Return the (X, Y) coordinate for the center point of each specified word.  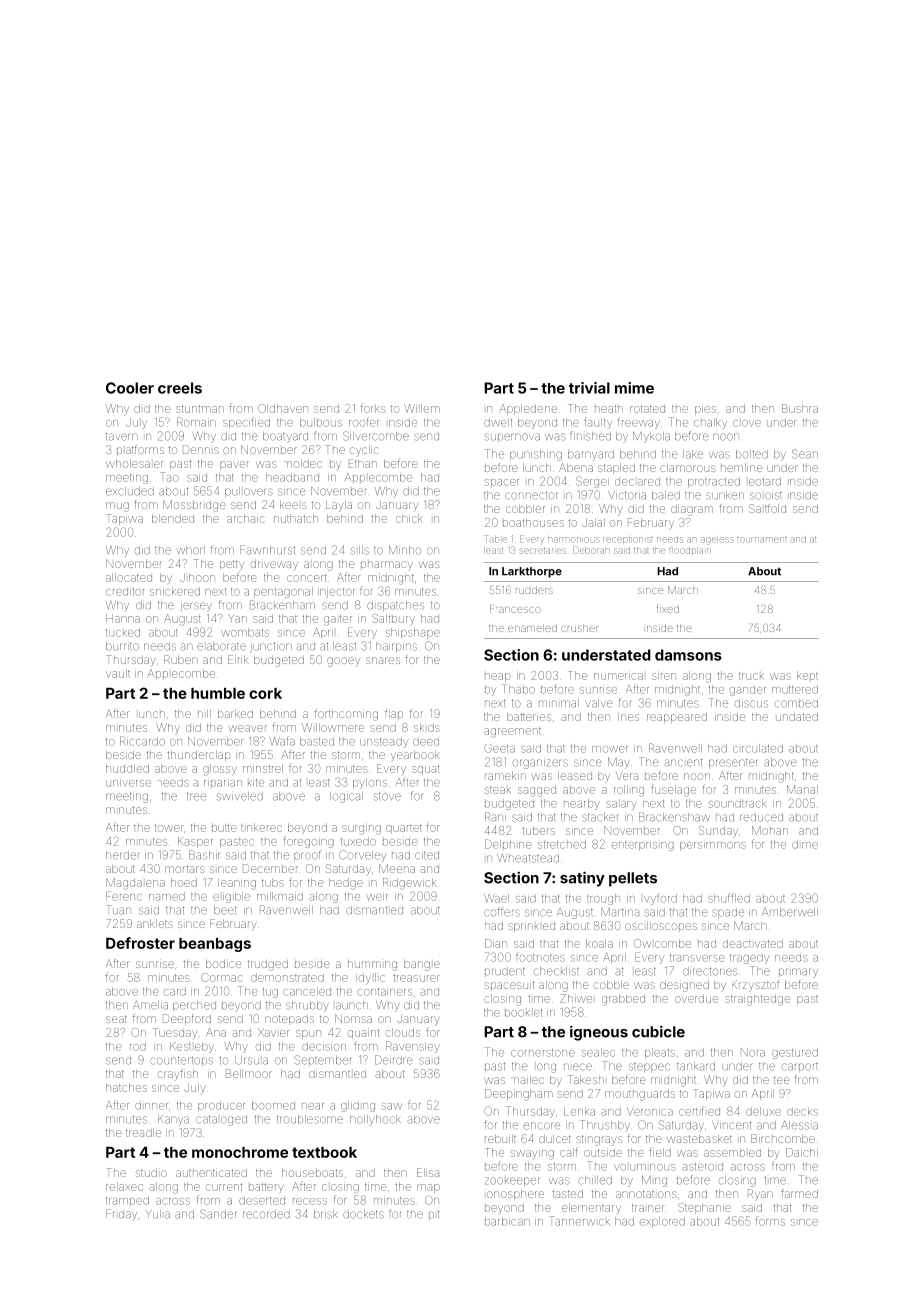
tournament (762, 540)
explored (662, 1222)
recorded (266, 1214)
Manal (802, 789)
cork (265, 693)
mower (610, 749)
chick (409, 518)
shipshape (413, 633)
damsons (688, 655)
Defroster (140, 943)
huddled (127, 768)
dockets (363, 1214)
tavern (122, 436)
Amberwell (790, 912)
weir (377, 897)
